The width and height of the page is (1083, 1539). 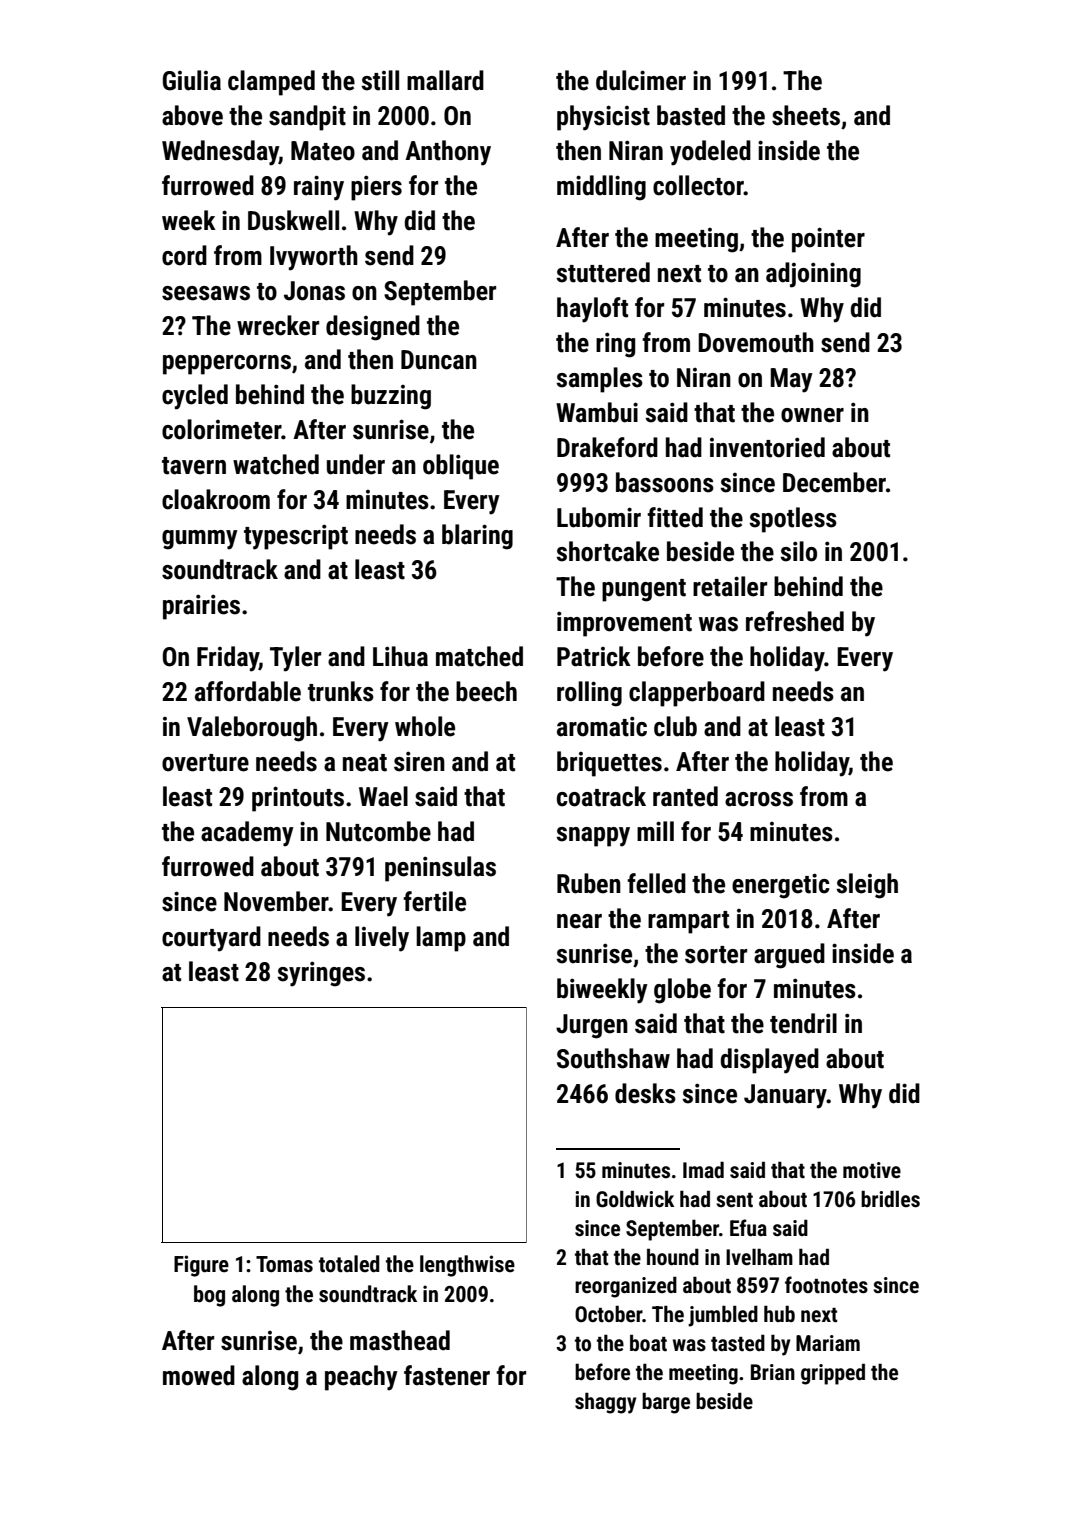 What do you see at coordinates (461, 467) in the page?
I see `oblique` at bounding box center [461, 467].
